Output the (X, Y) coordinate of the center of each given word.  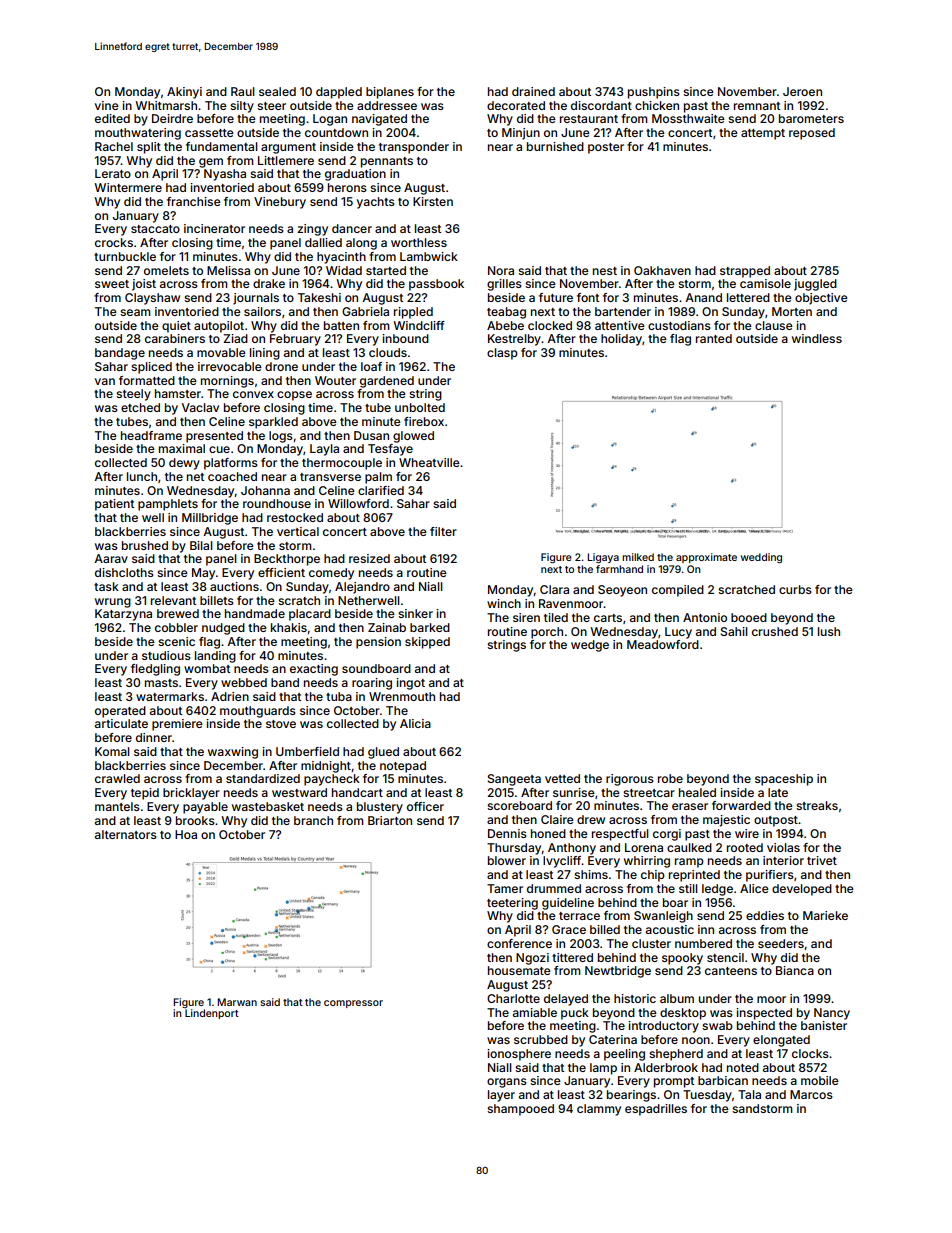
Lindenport (212, 1014)
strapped (745, 272)
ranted (714, 338)
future (556, 297)
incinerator (214, 228)
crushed (775, 631)
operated (120, 712)
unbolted (420, 407)
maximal (182, 448)
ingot (410, 684)
